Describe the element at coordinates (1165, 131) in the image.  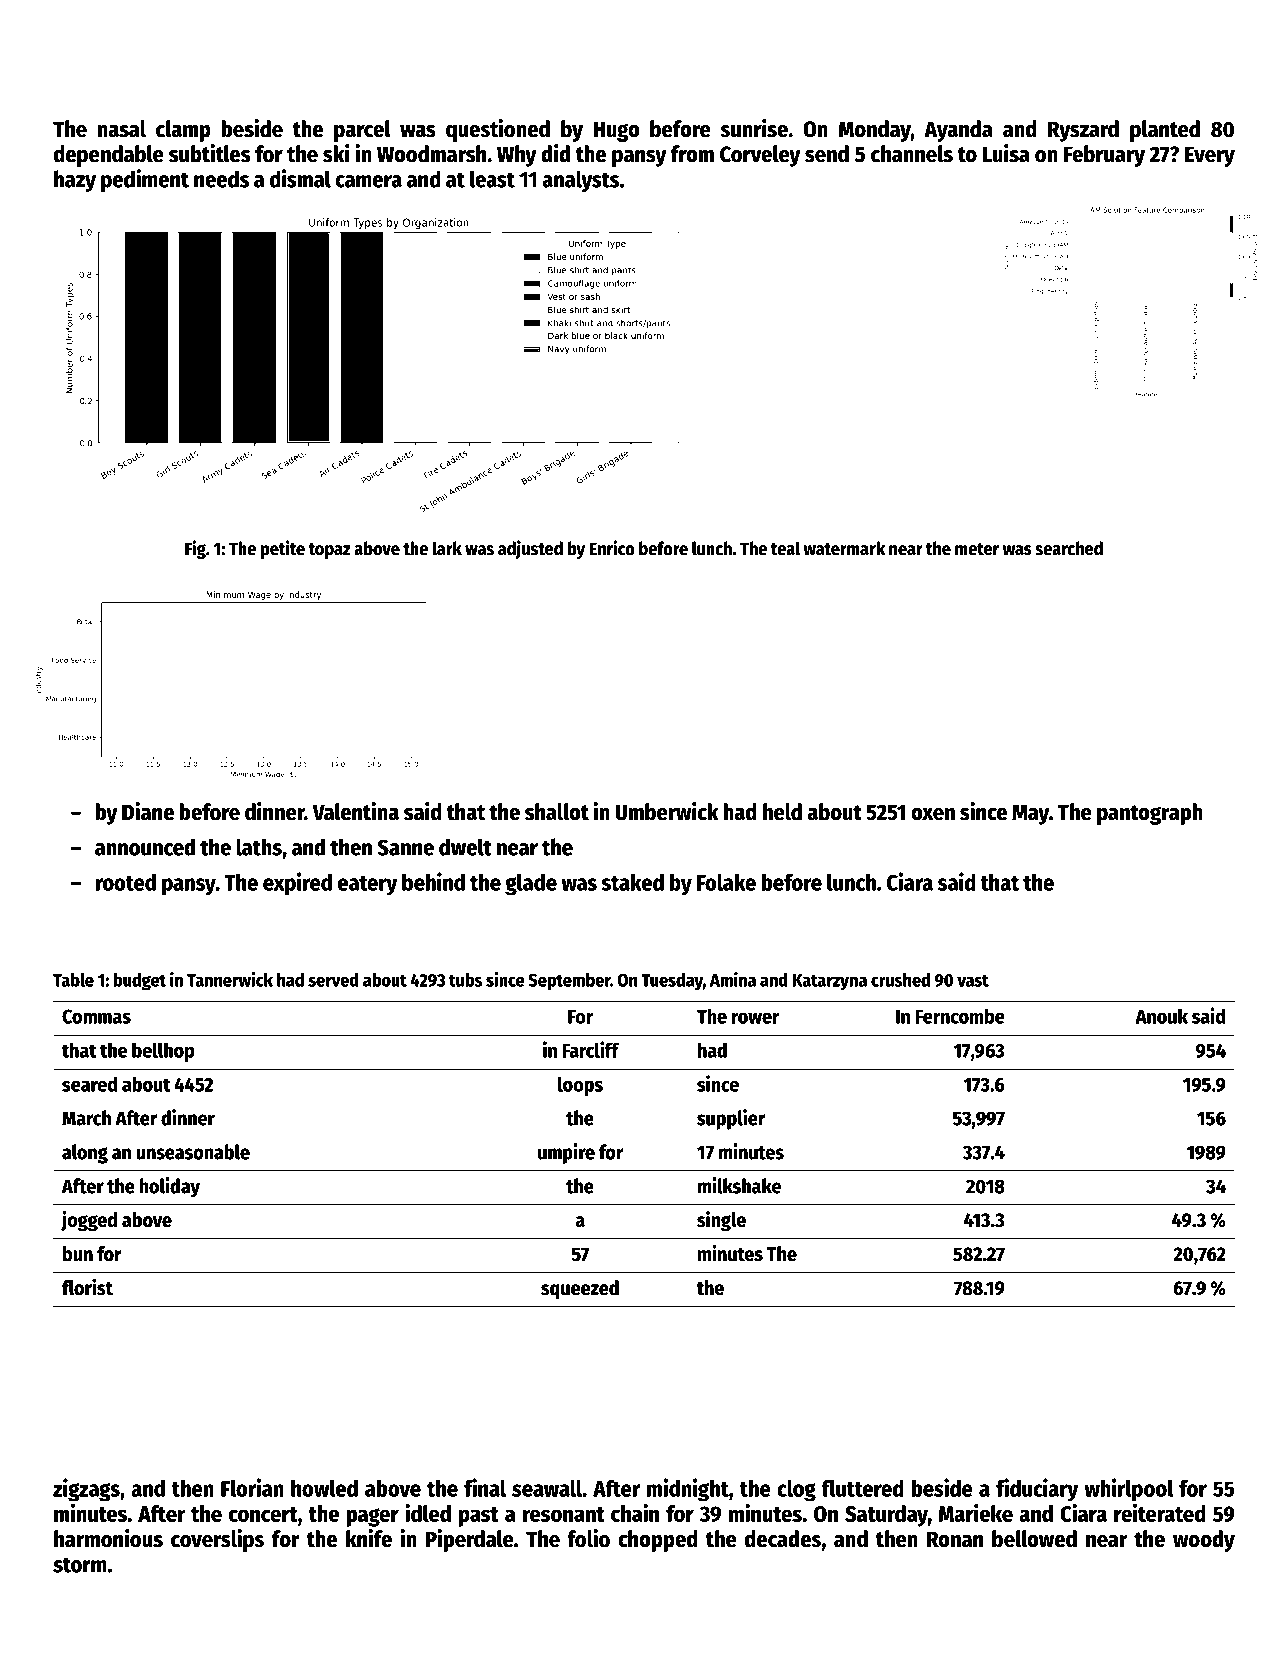
I see `planted` at that location.
